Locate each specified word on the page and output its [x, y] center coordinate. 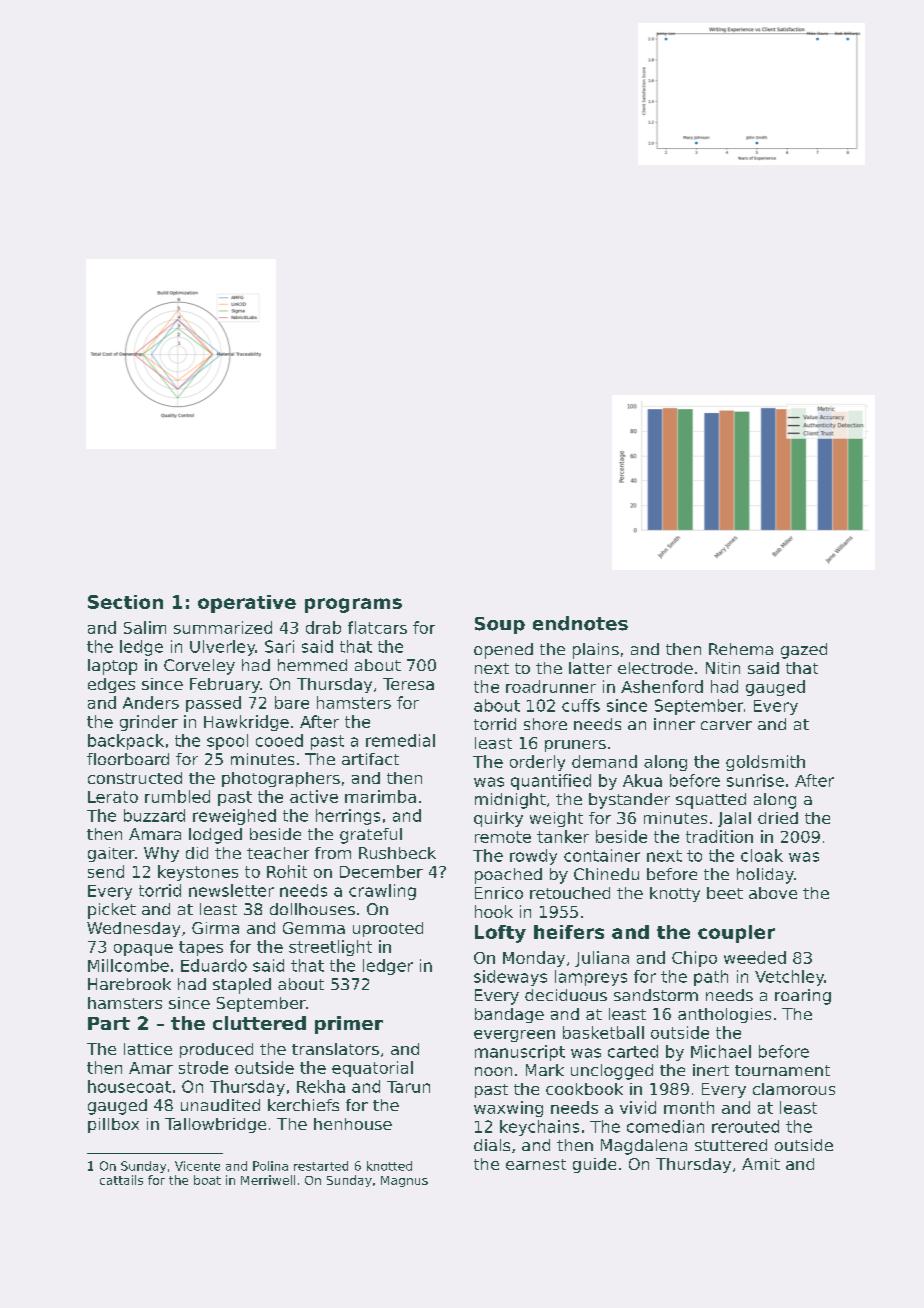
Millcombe [128, 965]
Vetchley [789, 978]
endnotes [580, 623]
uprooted [388, 929]
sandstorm [656, 995]
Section [125, 602]
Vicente [197, 1166]
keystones [198, 873]
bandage [509, 1015]
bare [292, 702]
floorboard [128, 759]
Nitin [723, 668]
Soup [500, 625]
